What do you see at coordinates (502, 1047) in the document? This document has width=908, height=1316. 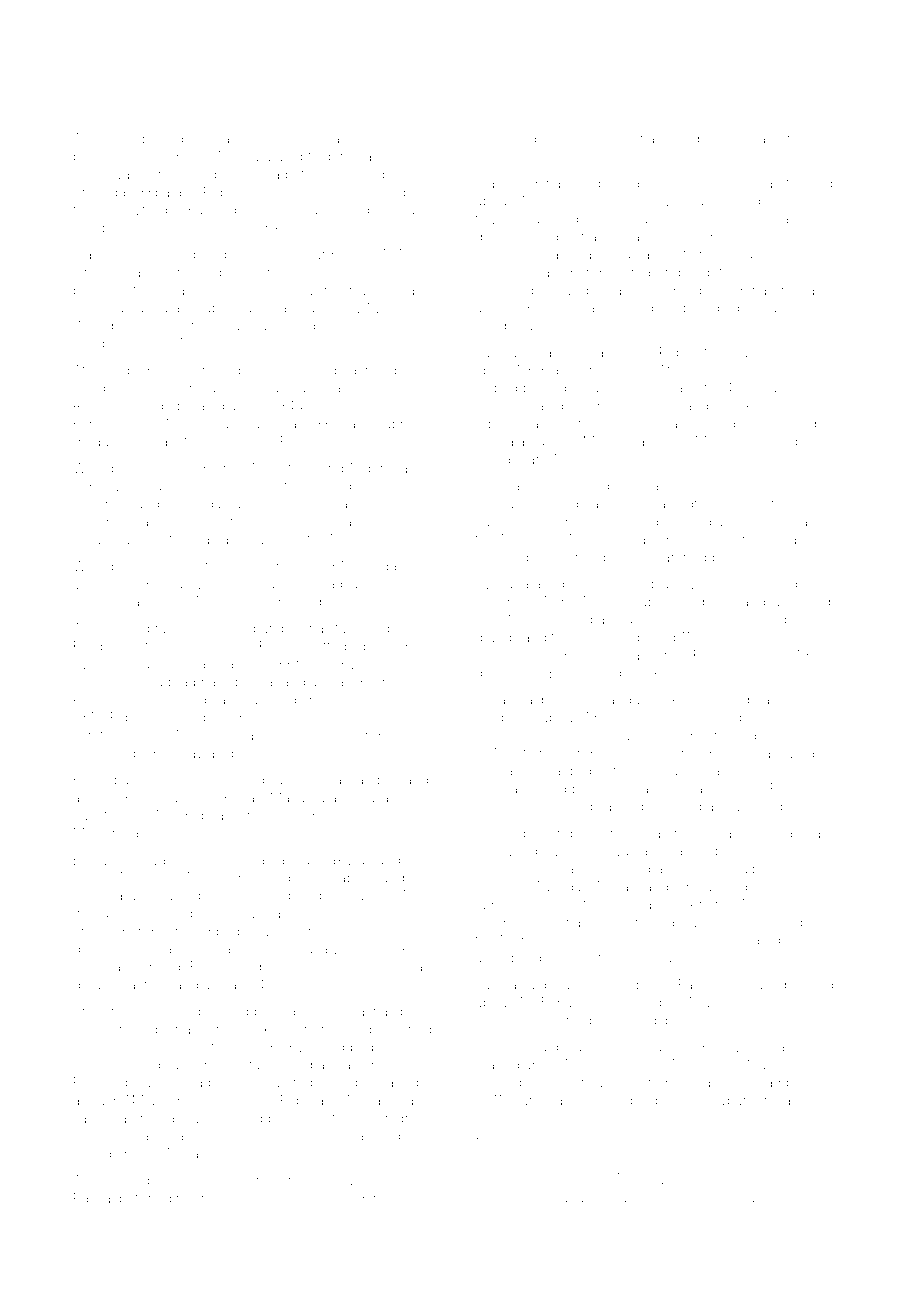 I see `Clement` at bounding box center [502, 1047].
